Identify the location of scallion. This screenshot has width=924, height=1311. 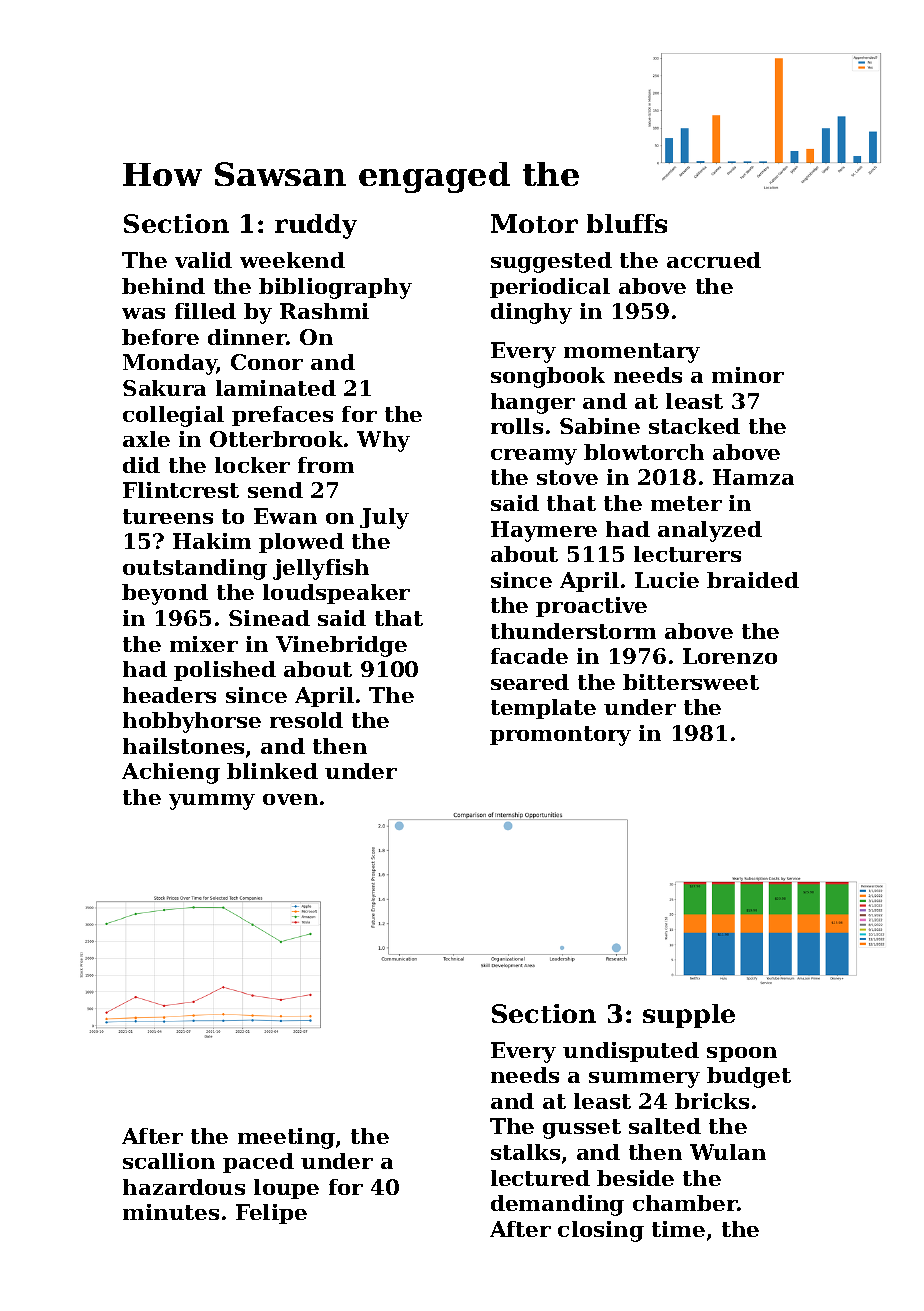
(169, 1161).
